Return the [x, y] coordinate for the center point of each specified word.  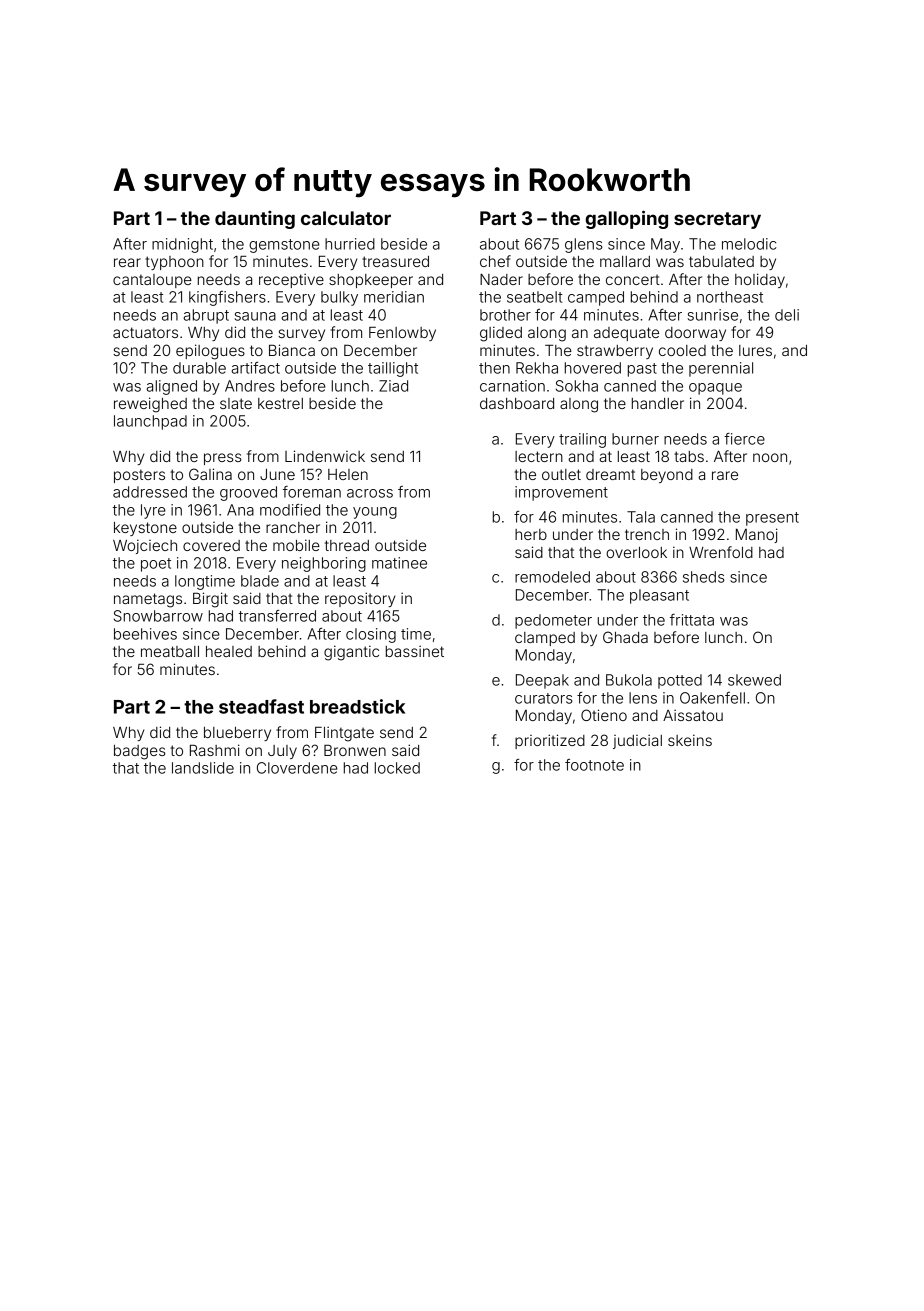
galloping [626, 219]
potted [680, 681]
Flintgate [344, 734]
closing [371, 635]
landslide [203, 768]
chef [495, 261]
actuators [145, 332]
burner [635, 439]
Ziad [393, 386]
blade [260, 581]
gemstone [284, 246]
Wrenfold [721, 552]
